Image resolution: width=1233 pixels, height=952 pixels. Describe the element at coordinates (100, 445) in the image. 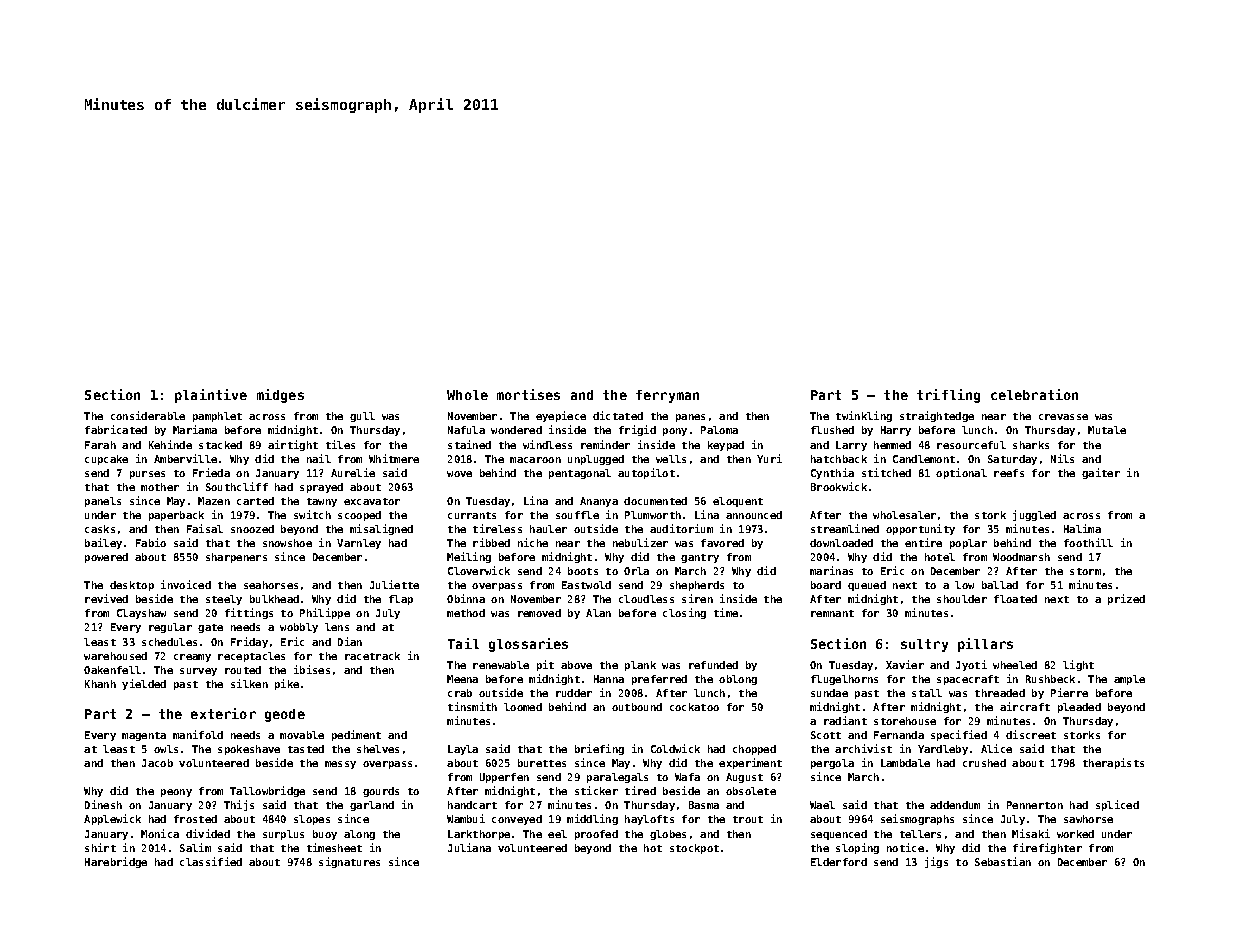

I see `Farah` at that location.
